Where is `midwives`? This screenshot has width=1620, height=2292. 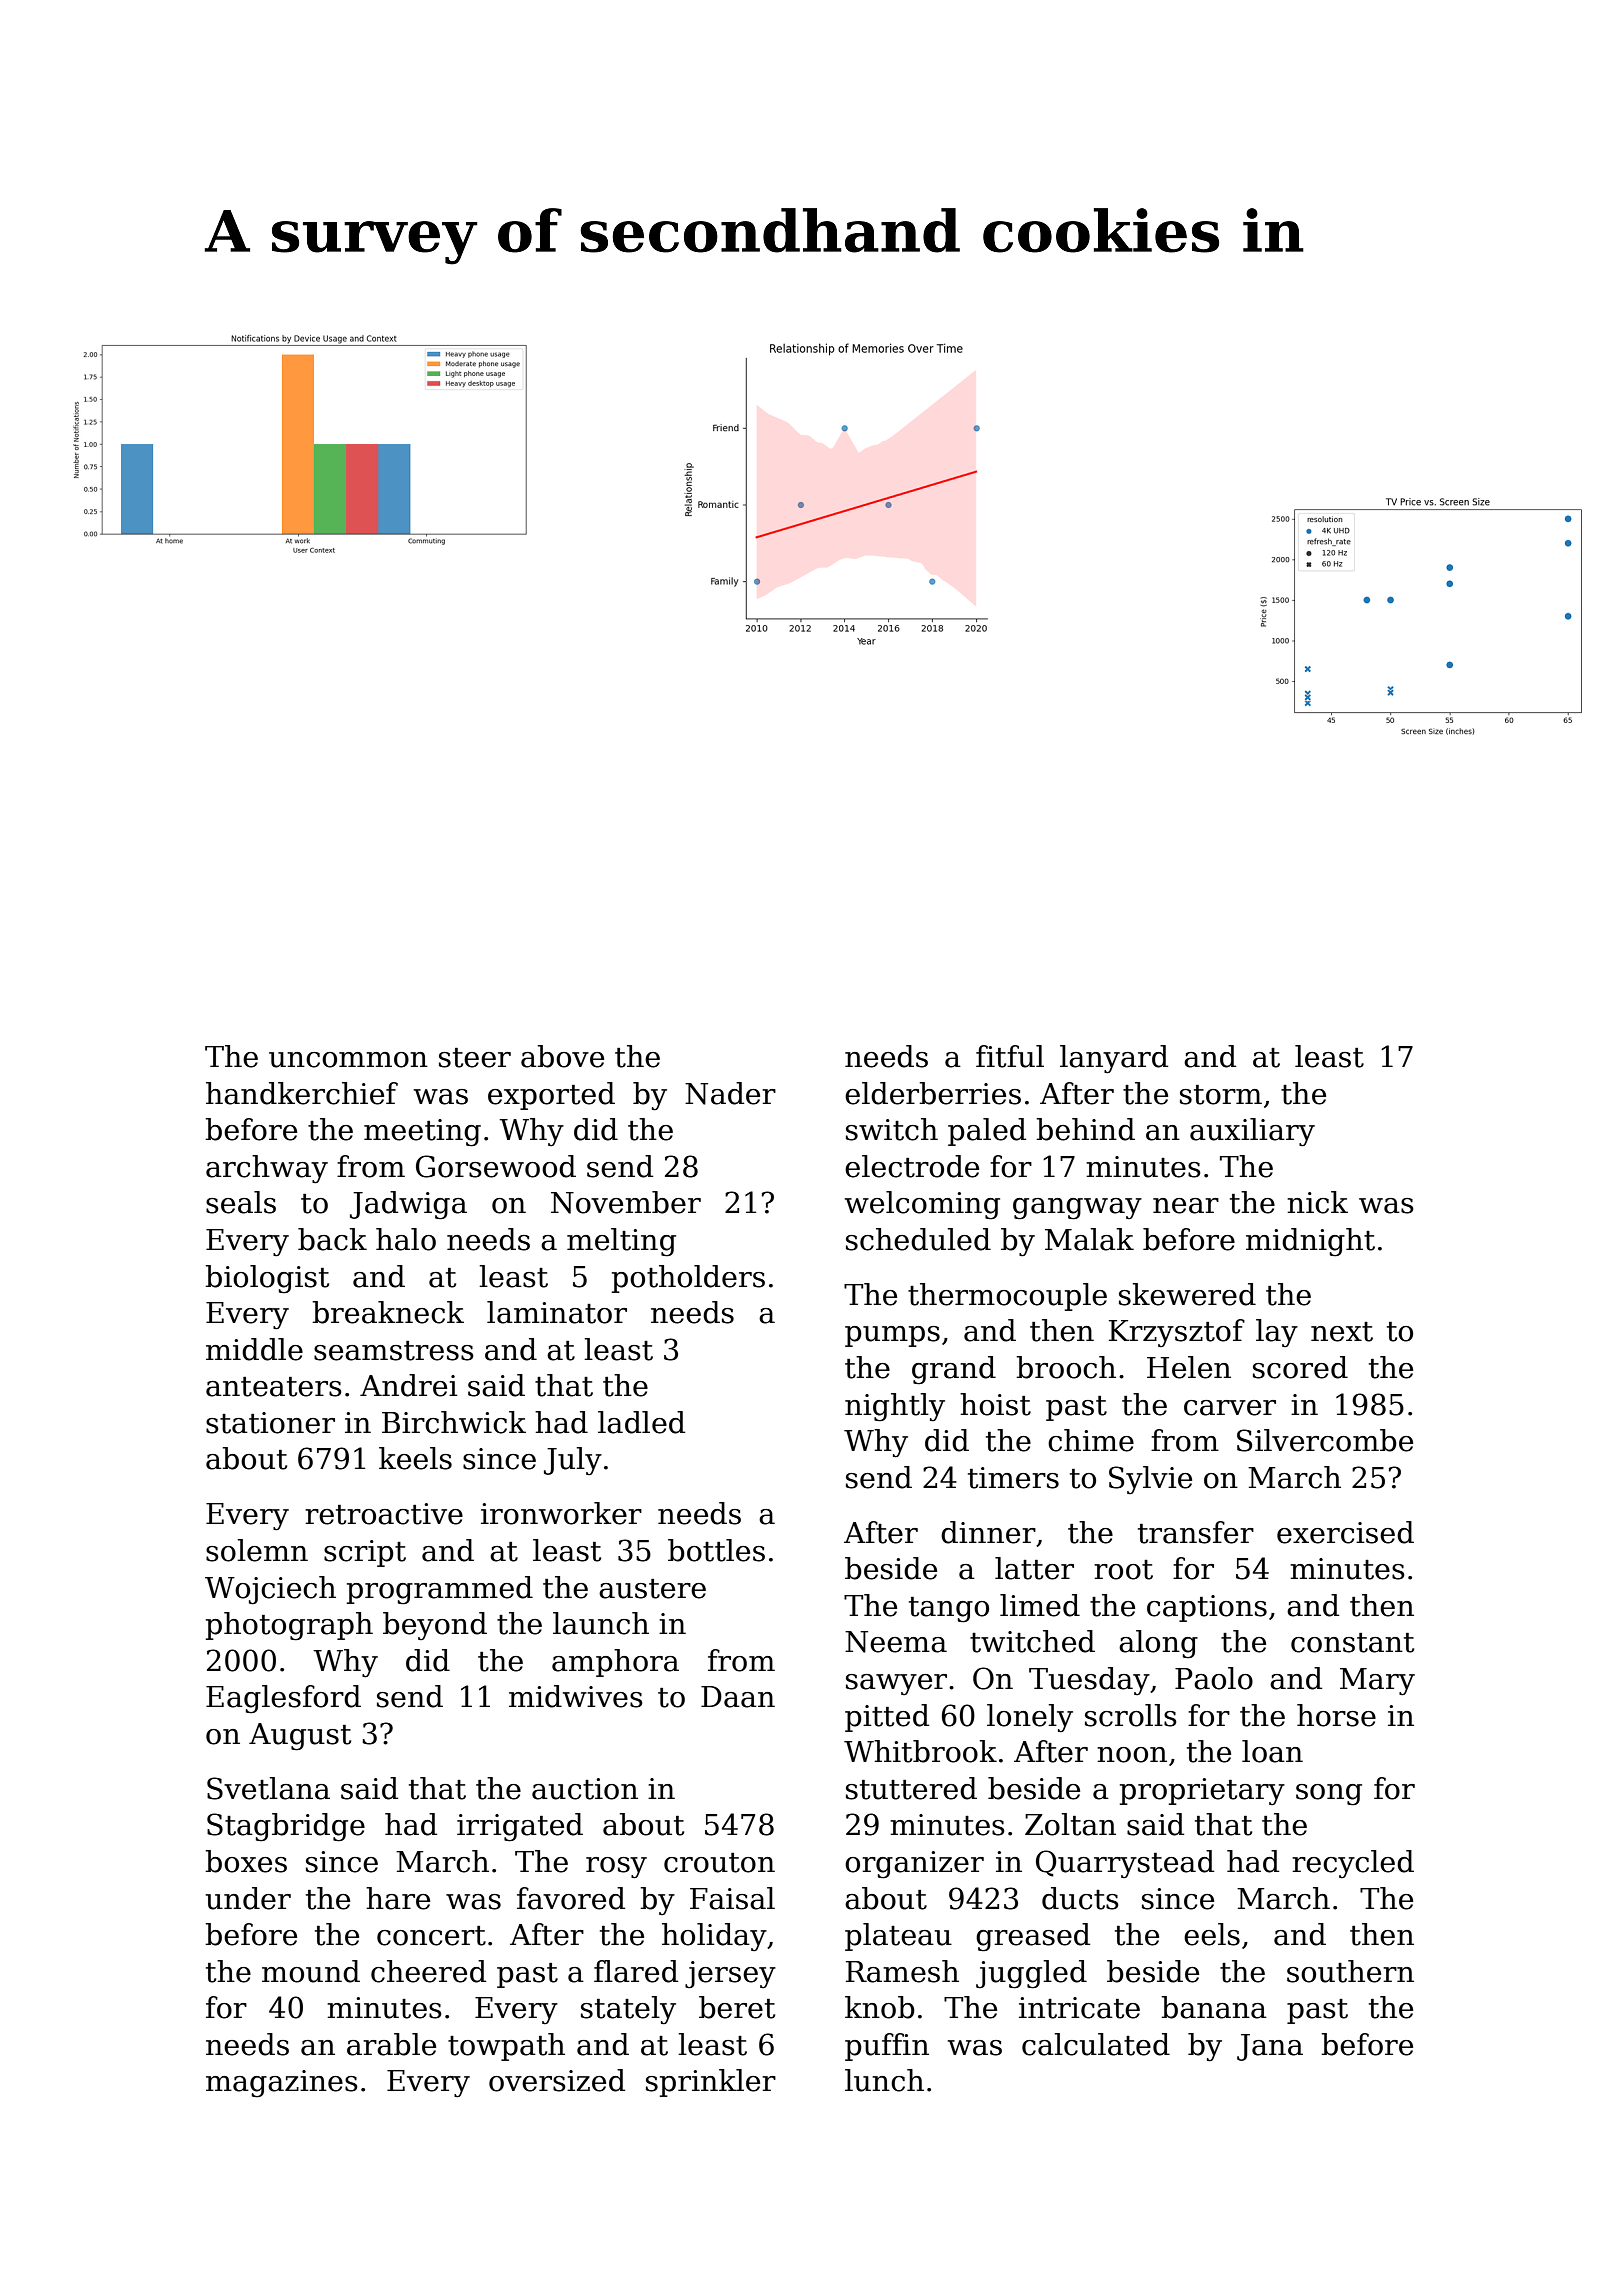 midwives is located at coordinates (576, 1696).
